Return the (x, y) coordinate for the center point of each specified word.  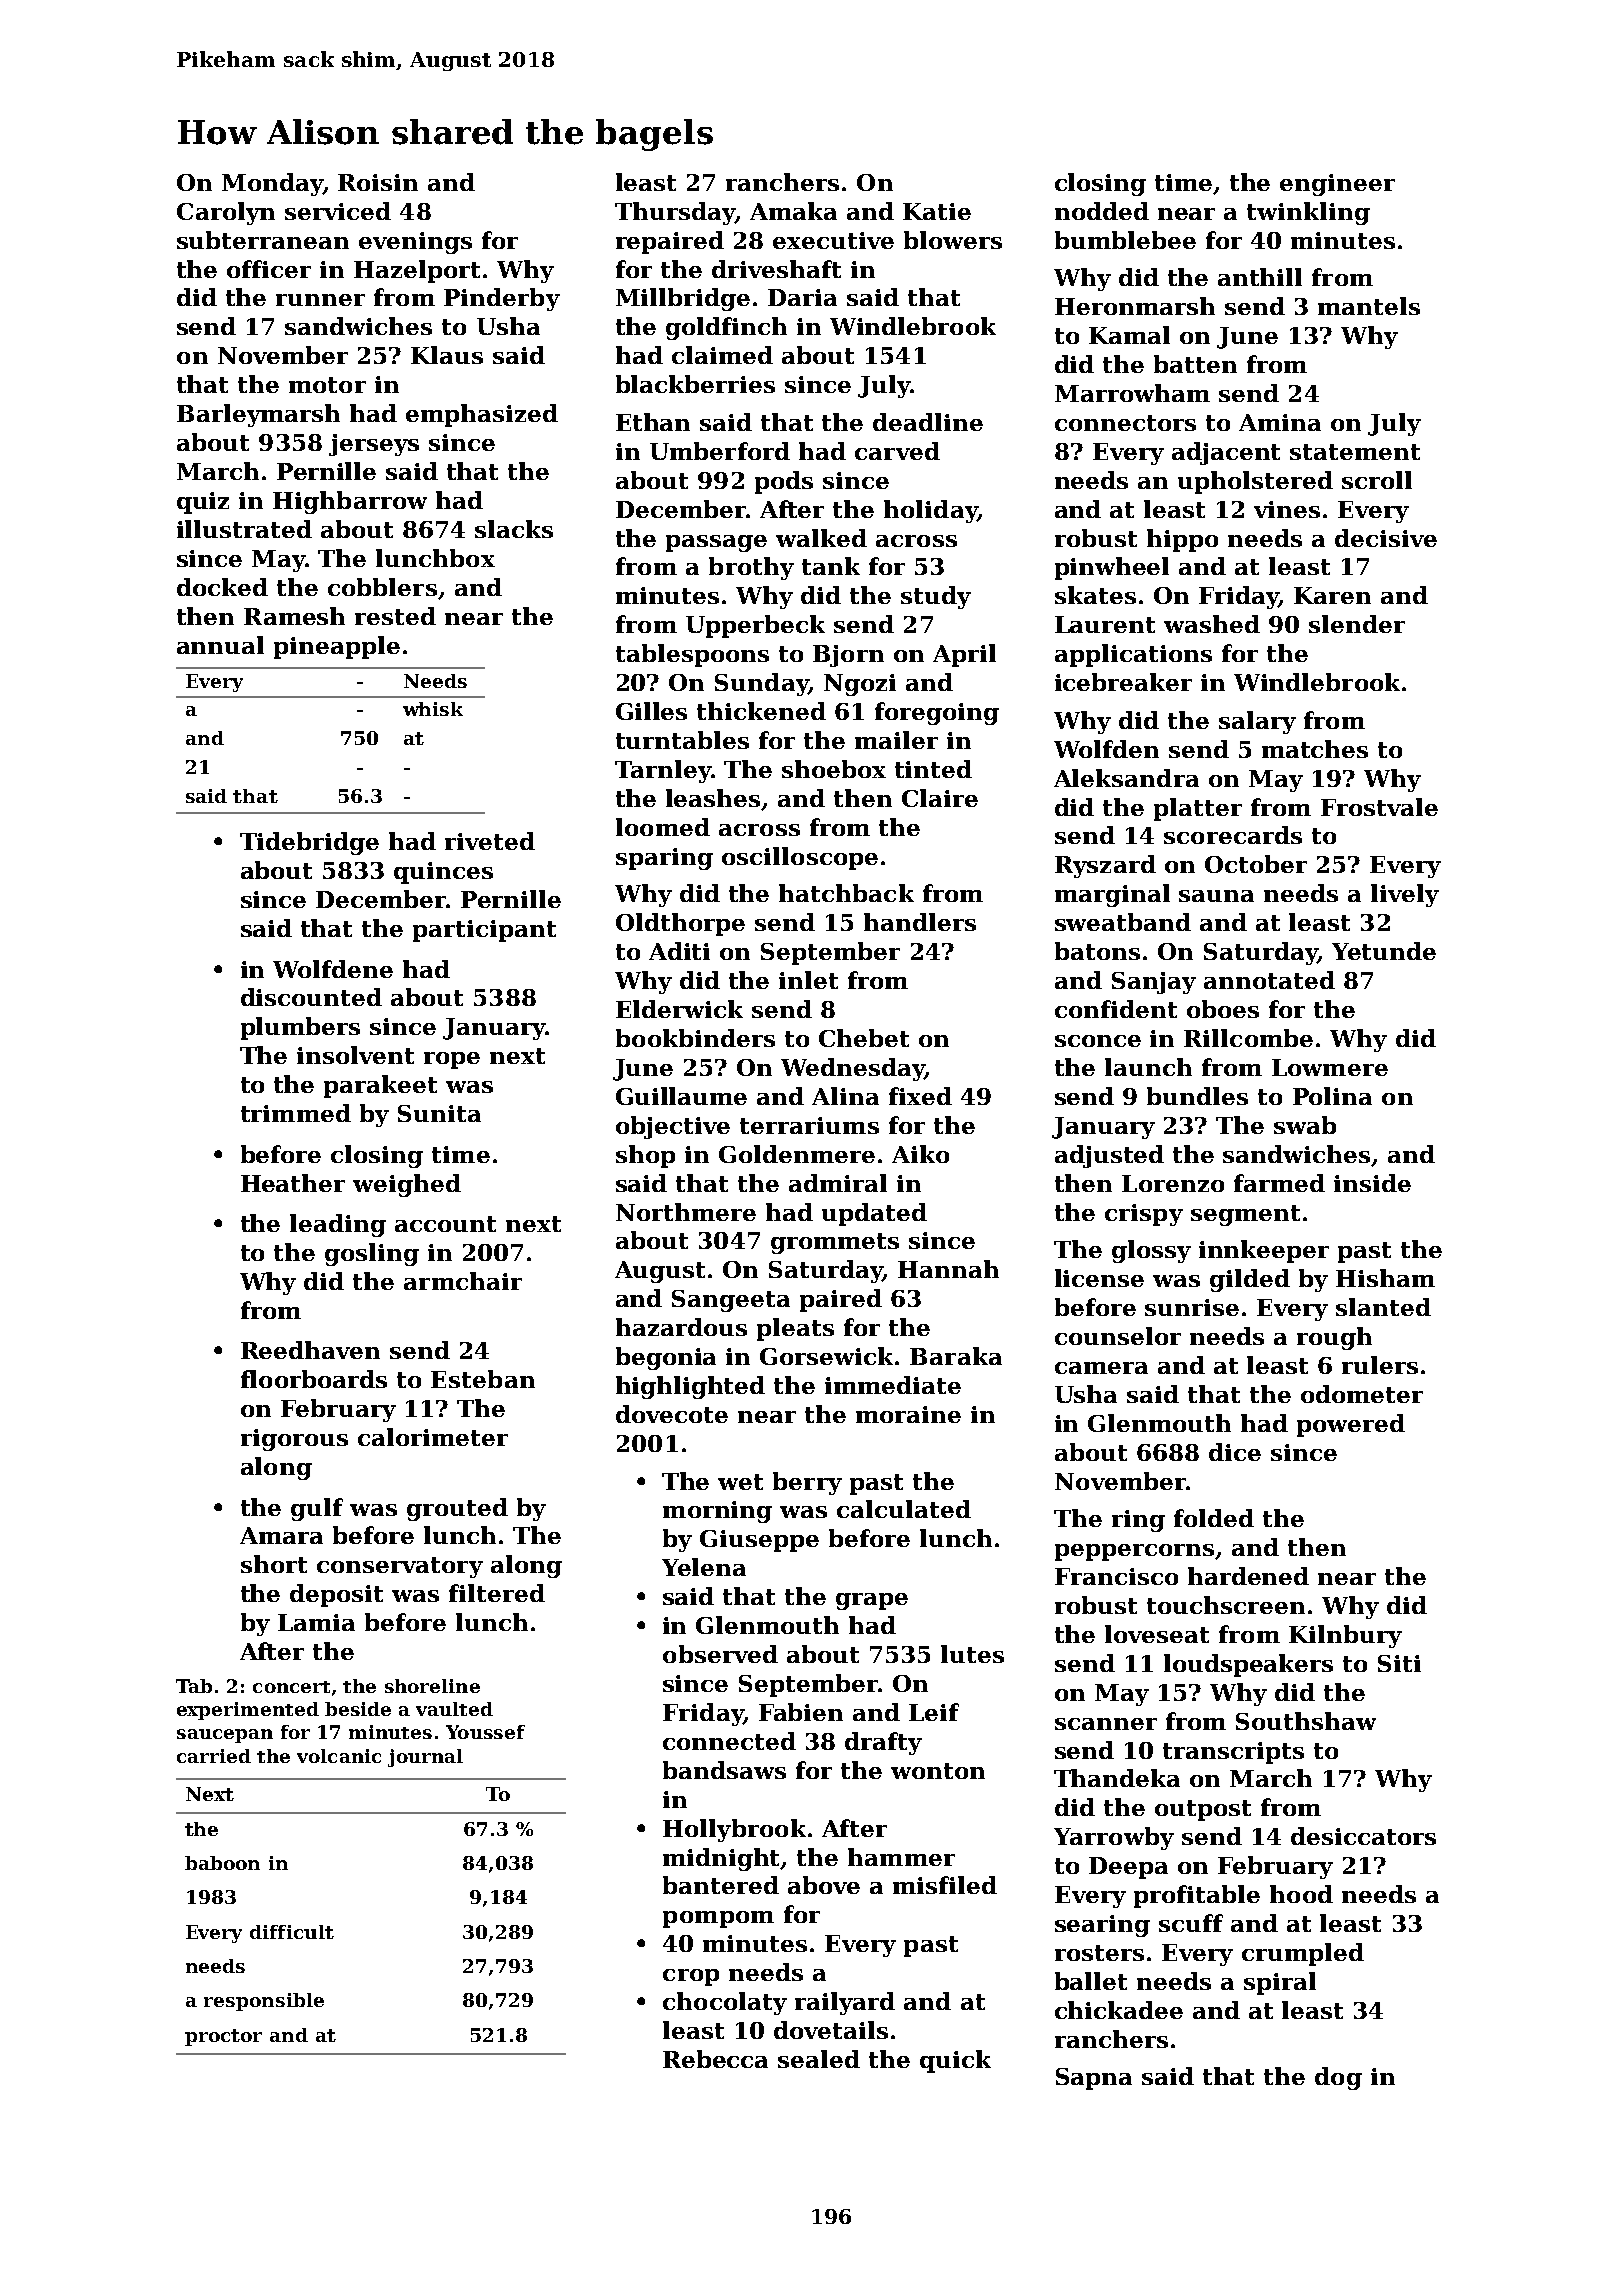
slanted (1383, 1307)
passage (716, 543)
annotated (1269, 980)
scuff (1191, 1923)
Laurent (1105, 624)
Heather (293, 1183)
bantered (721, 1885)
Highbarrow (350, 502)
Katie (937, 211)
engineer (1337, 185)
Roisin (378, 182)
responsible (264, 2002)
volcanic (339, 1756)
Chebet (864, 1038)
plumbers (300, 1028)
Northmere (686, 1212)
